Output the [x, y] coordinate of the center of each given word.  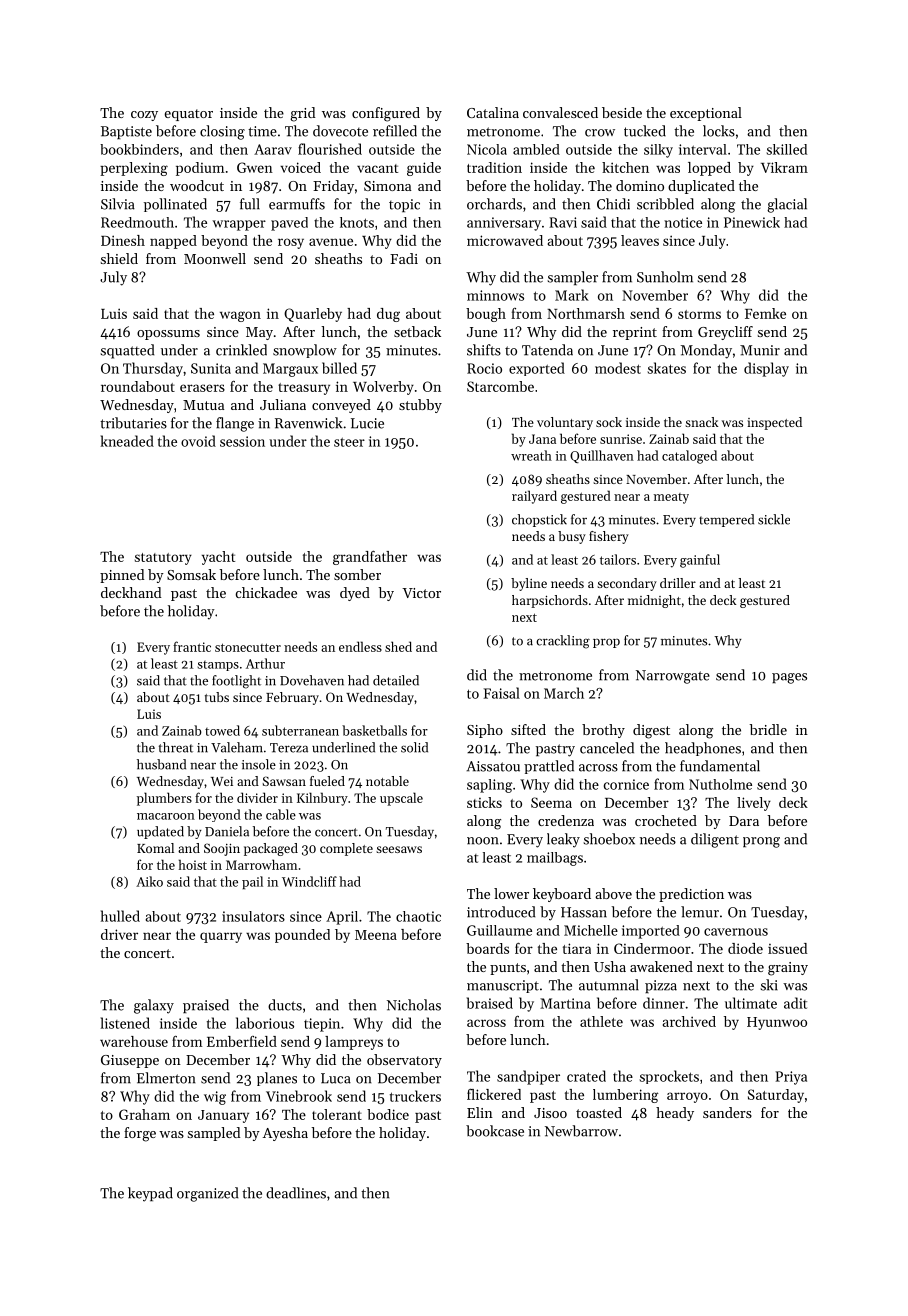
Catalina [493, 112]
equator [189, 115]
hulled [120, 916]
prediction [691, 895]
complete [346, 849]
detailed [396, 680]
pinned [122, 576]
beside [622, 112]
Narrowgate [673, 677]
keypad [150, 1194]
